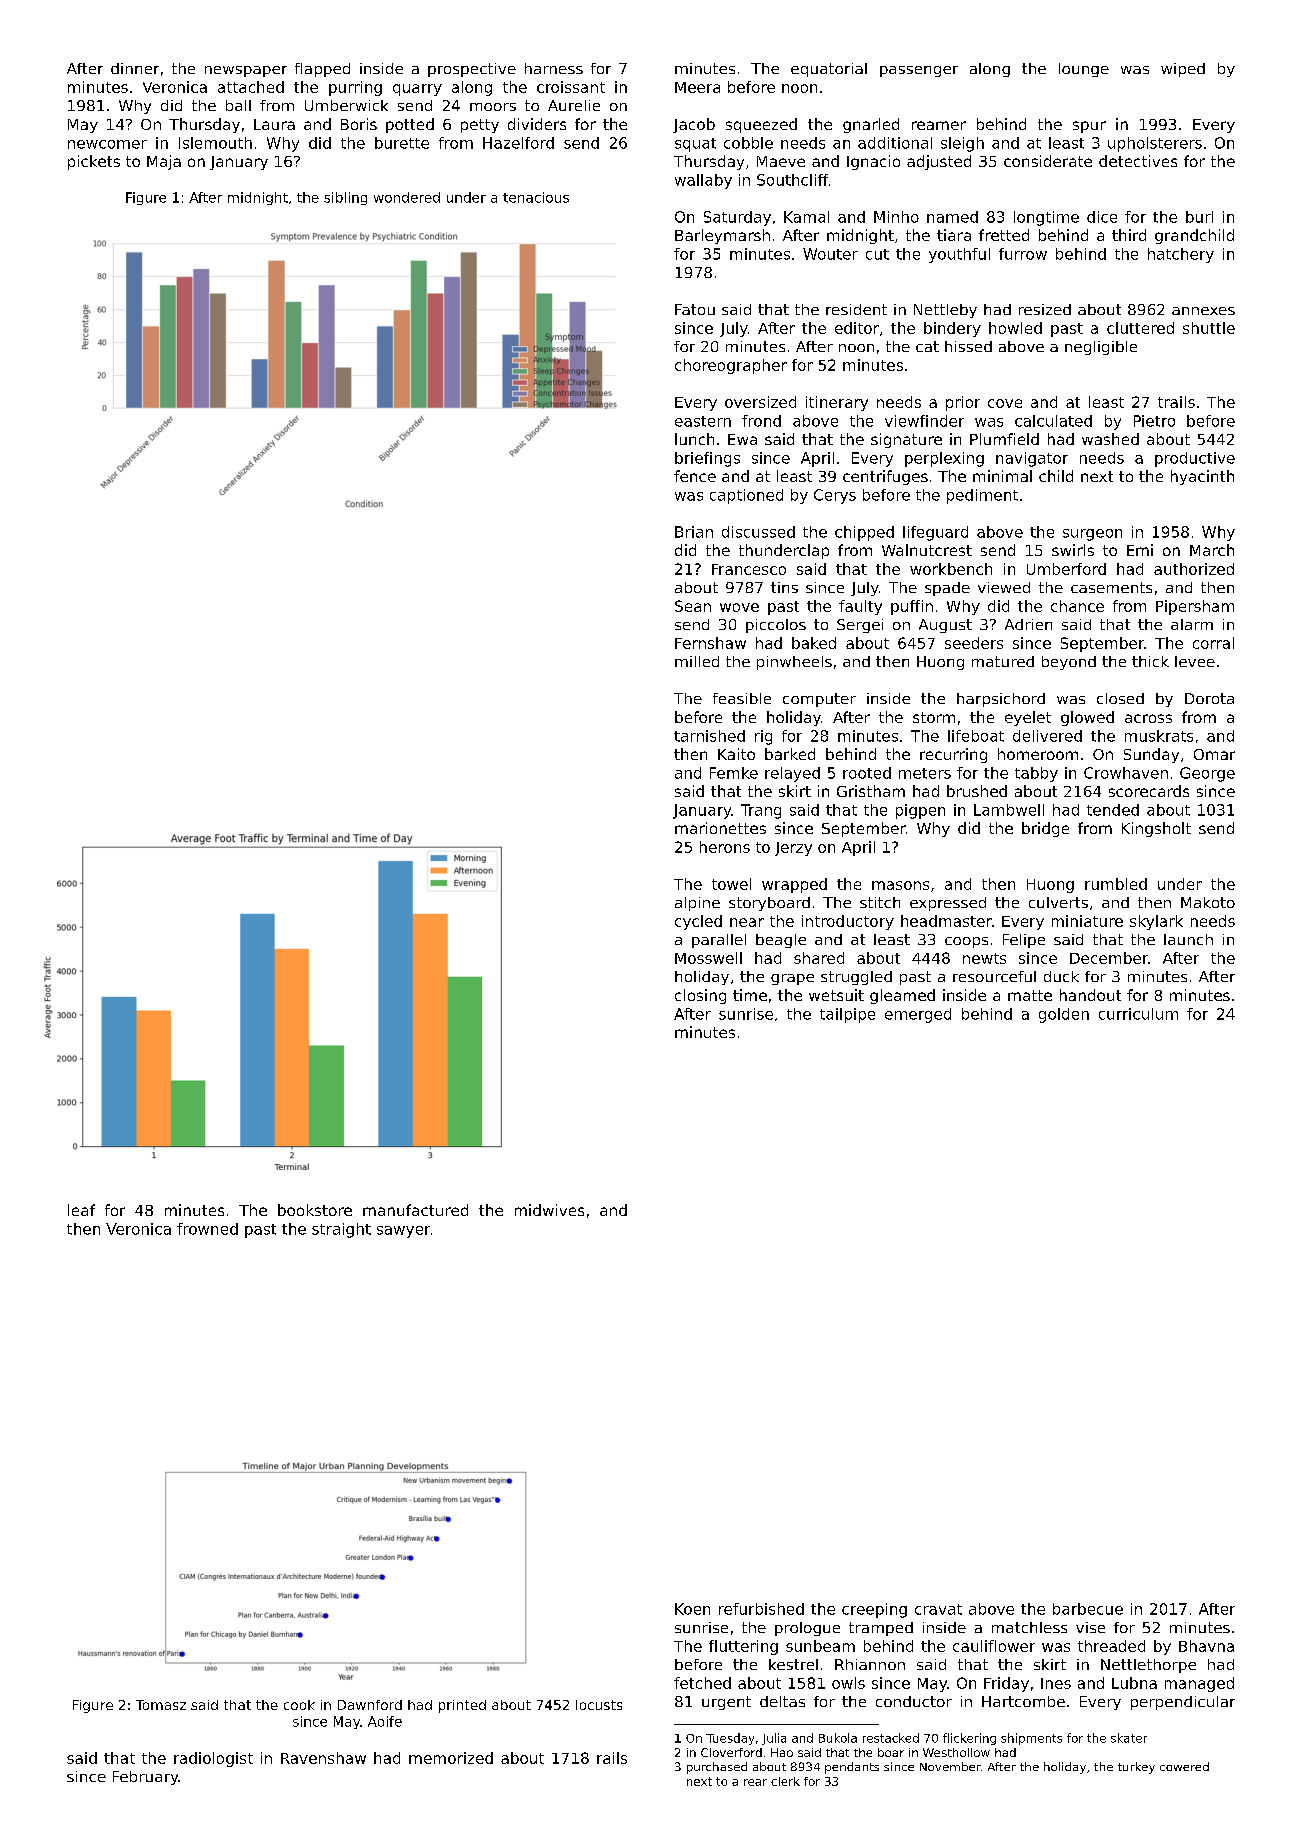 The height and width of the page is (1842, 1302). Describe the element at coordinates (536, 197) in the page. I see `tenacious` at that location.
